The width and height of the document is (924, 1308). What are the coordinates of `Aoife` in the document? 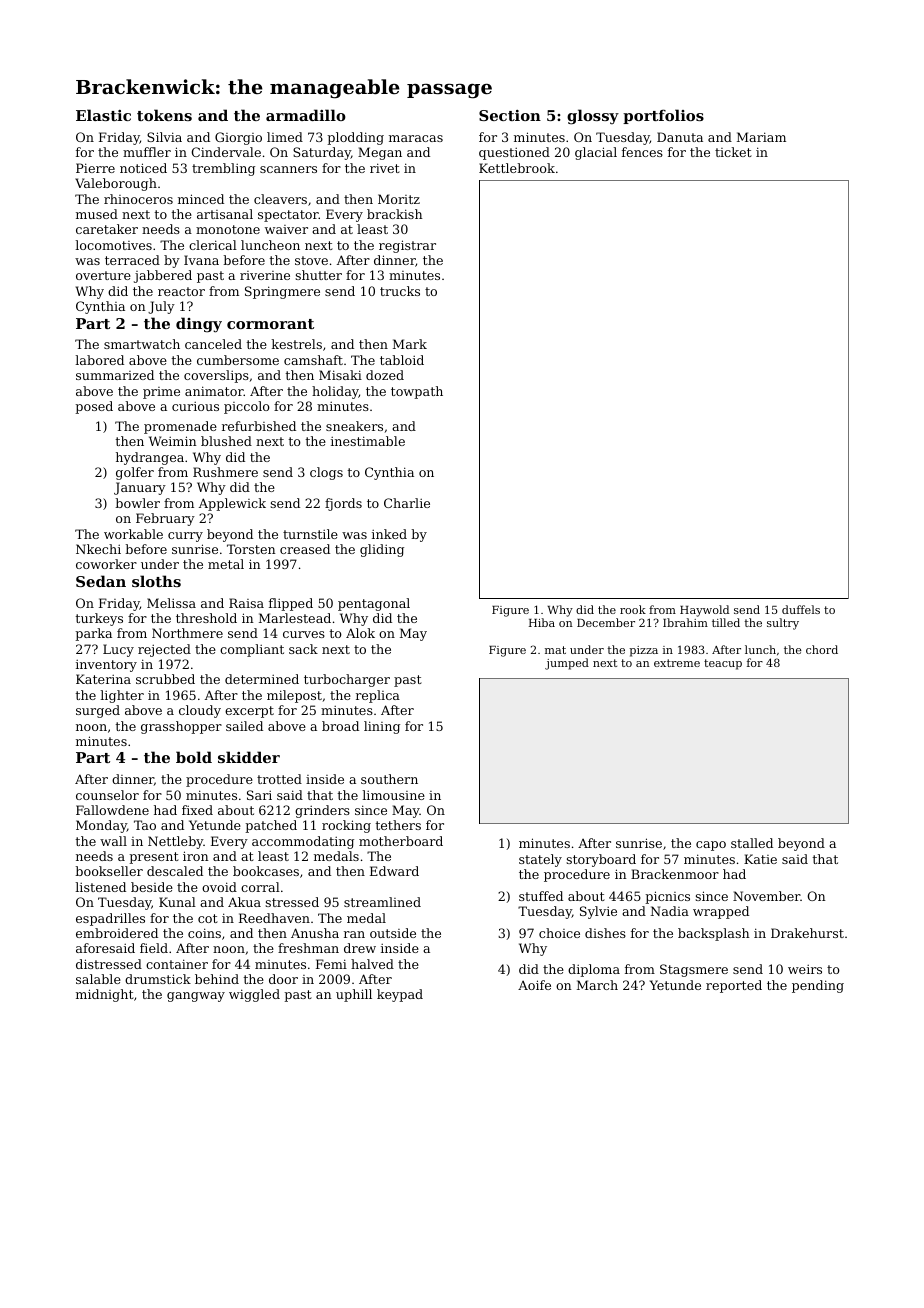 It's located at (534, 985).
